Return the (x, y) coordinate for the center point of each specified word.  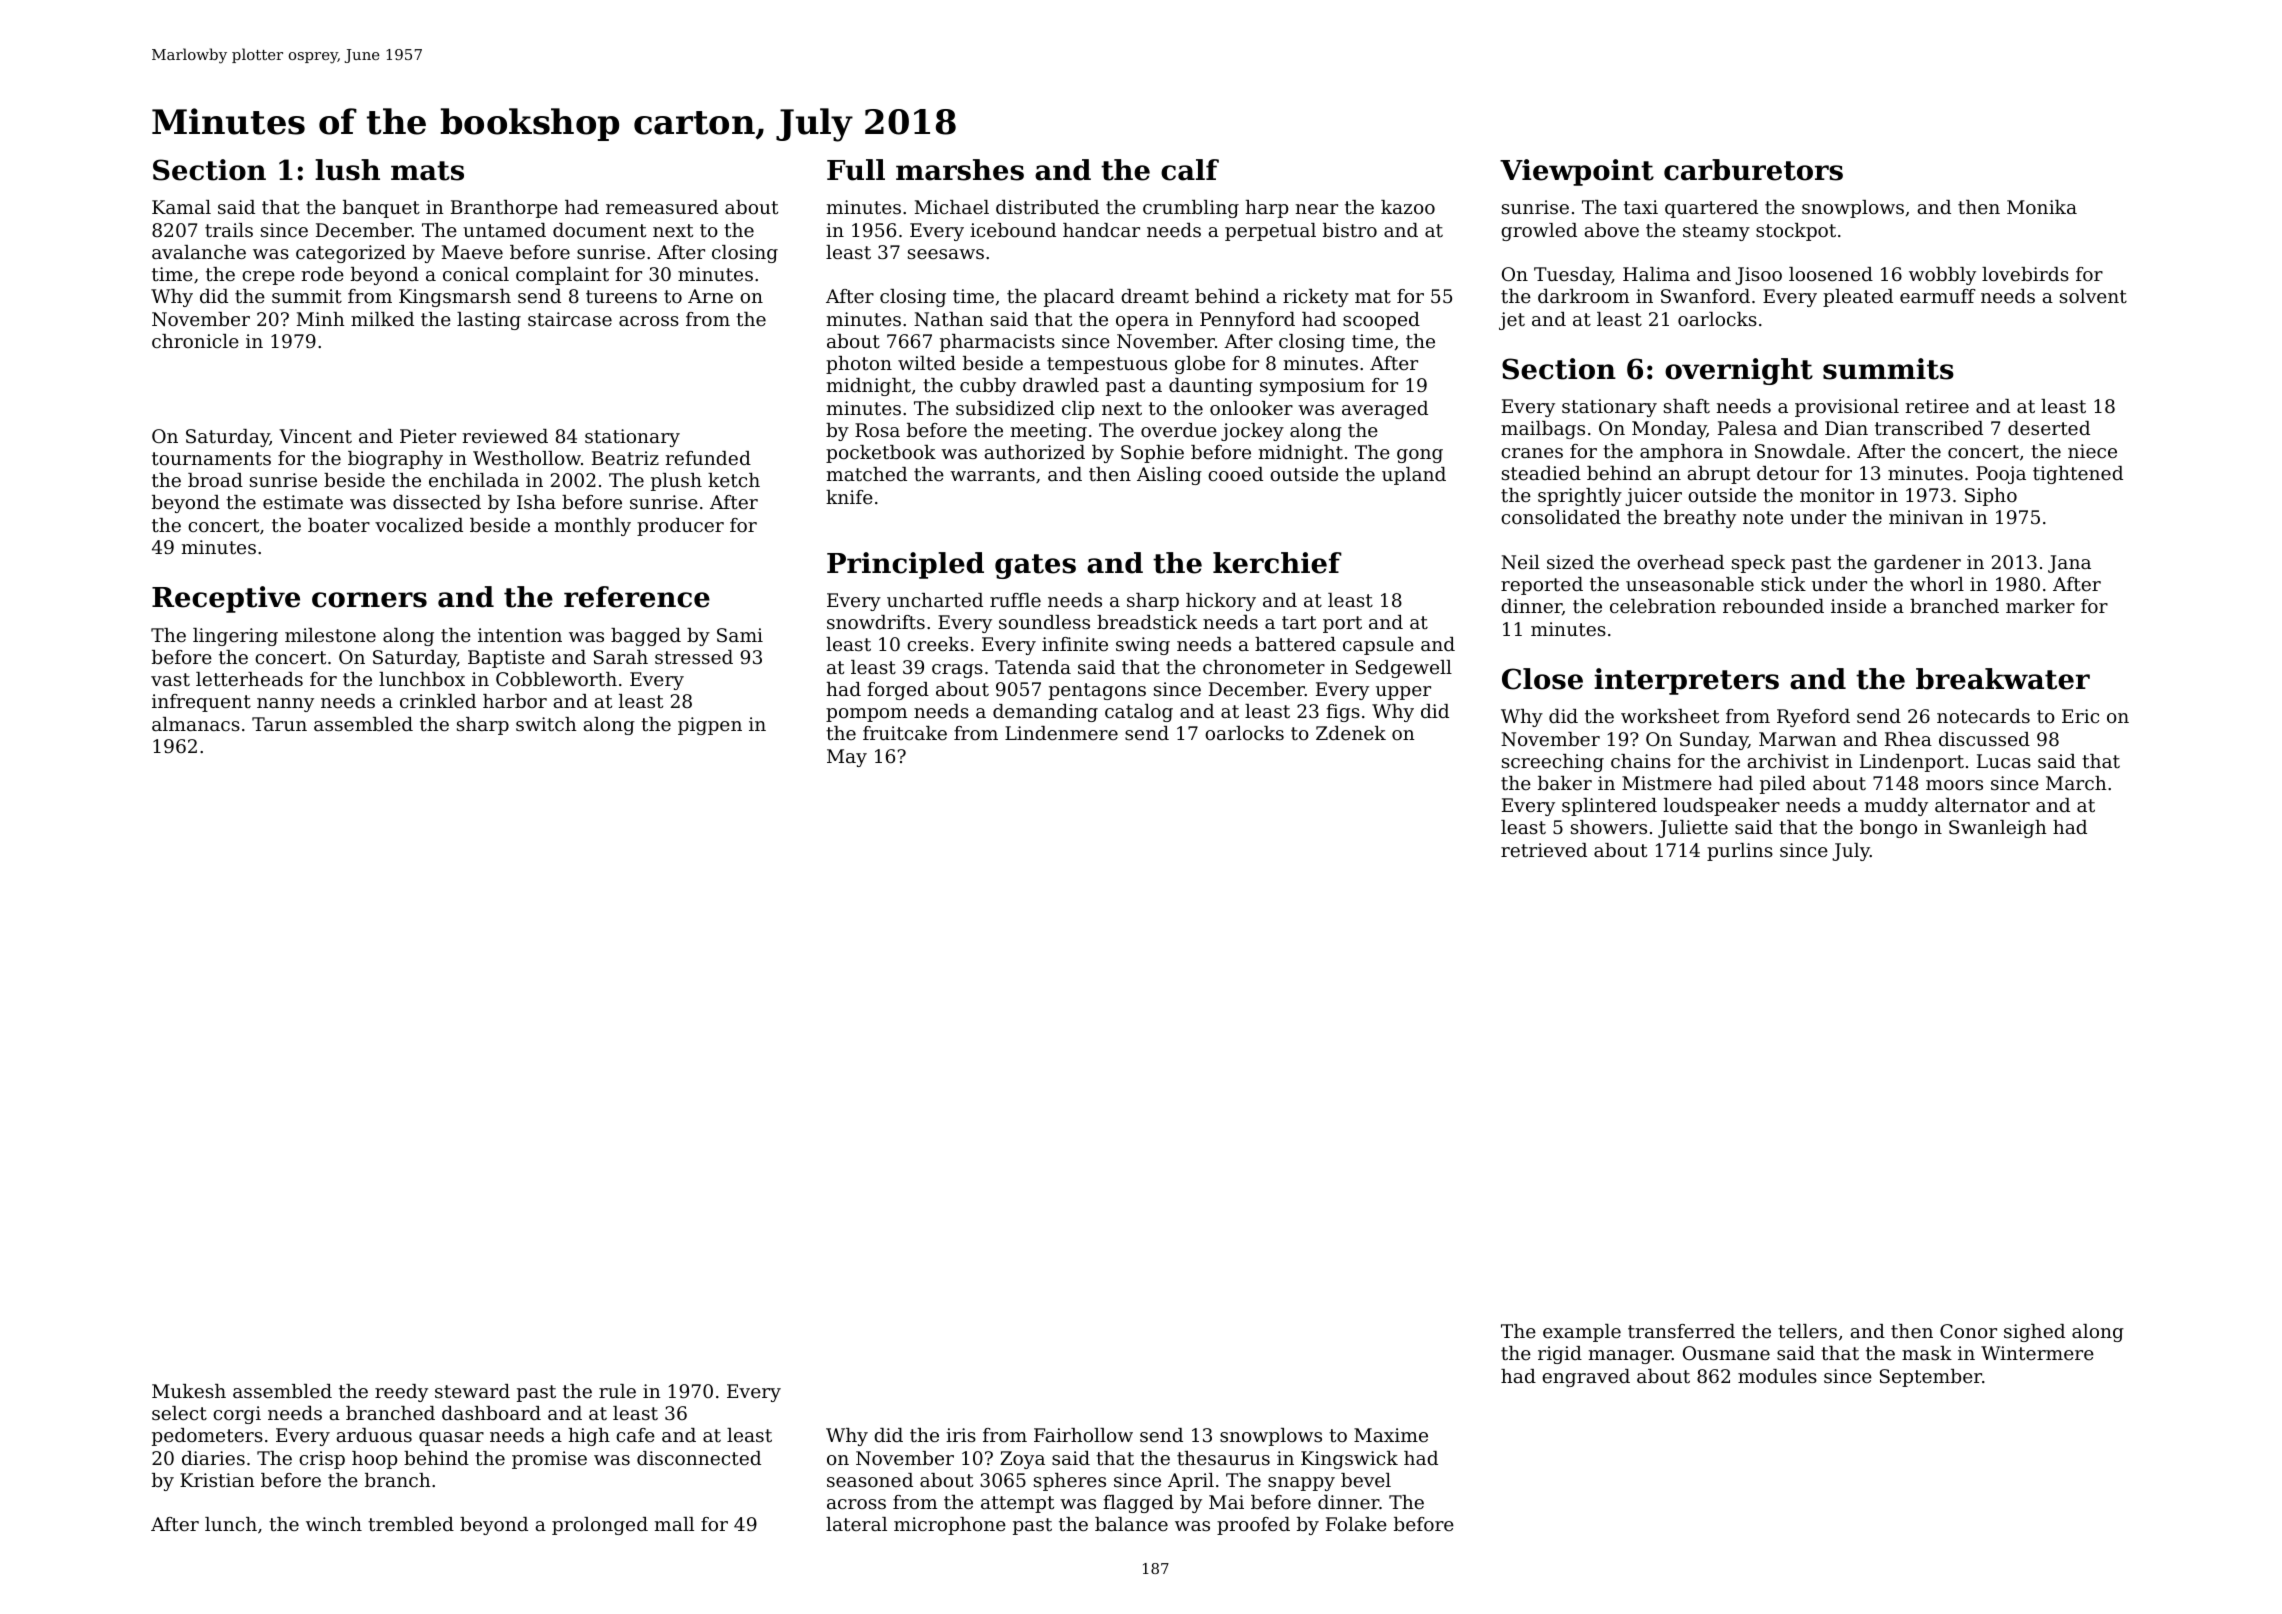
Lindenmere (1061, 733)
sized (1570, 562)
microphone (950, 1526)
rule (617, 1391)
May (847, 758)
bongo (1888, 829)
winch (334, 1524)
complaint (562, 276)
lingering (235, 637)
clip (1078, 410)
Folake (1356, 1524)
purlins (1740, 852)
